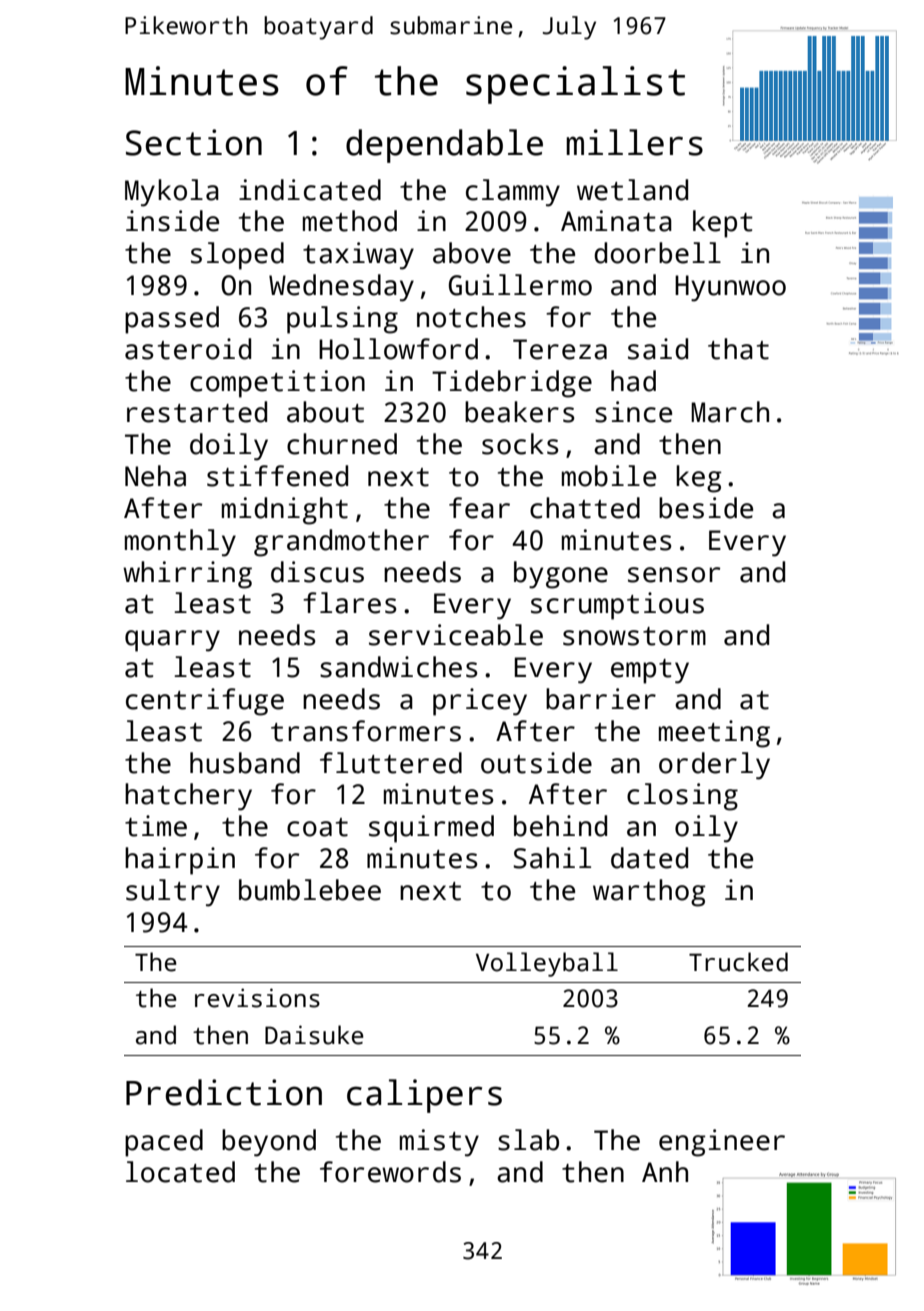 The width and height of the screenshot is (924, 1311). I want to click on Neha, so click(155, 476).
